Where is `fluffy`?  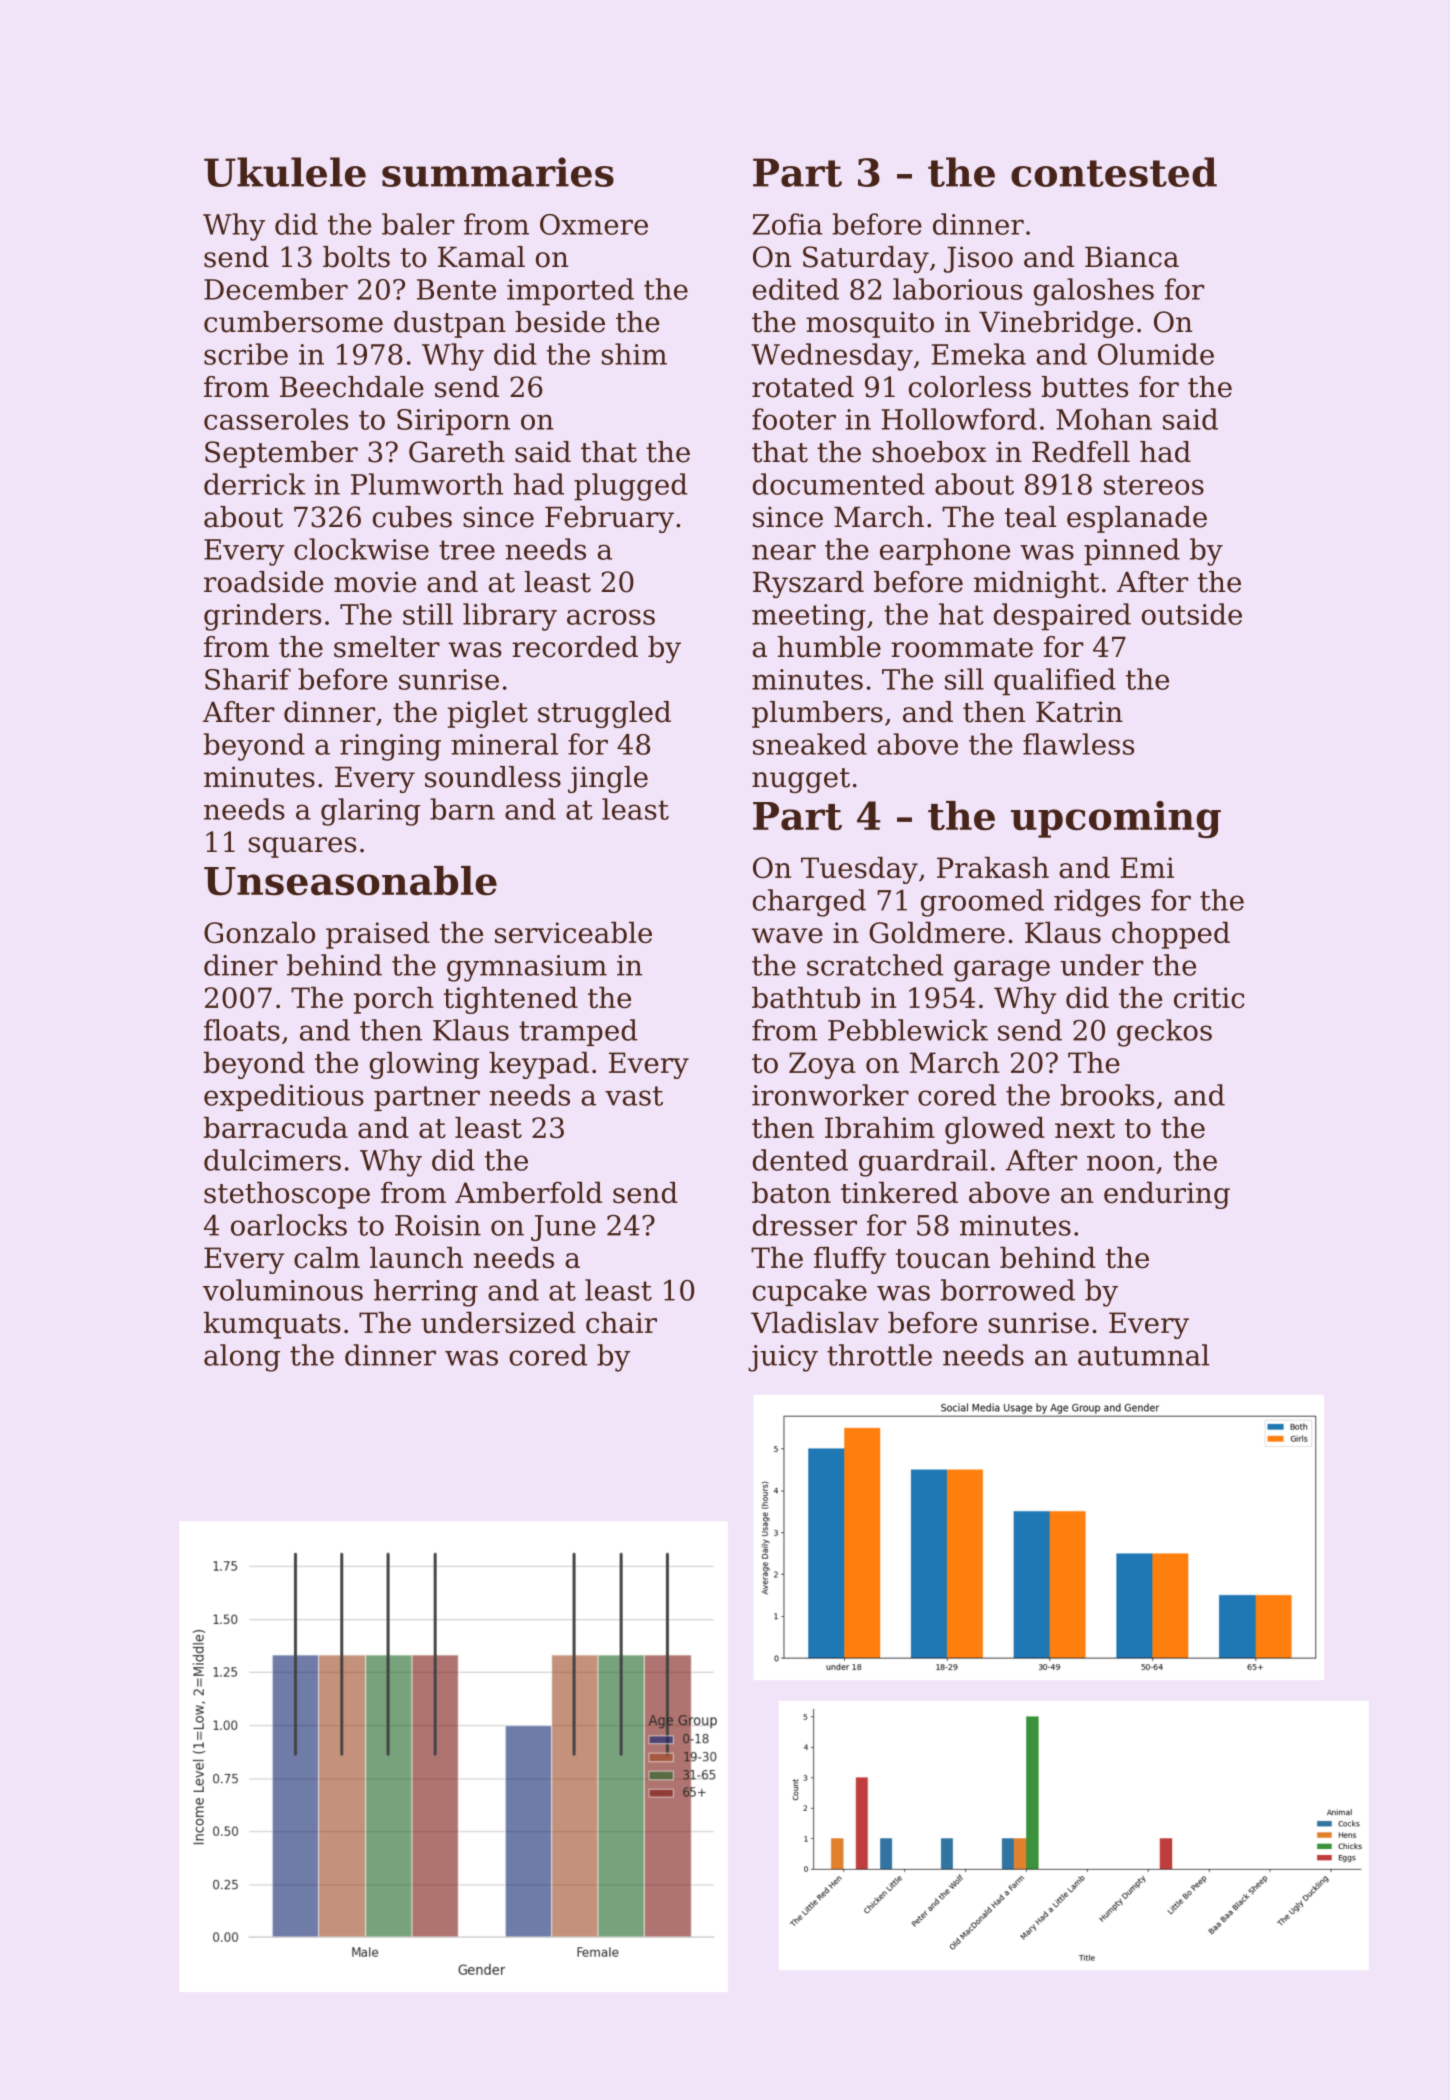 fluffy is located at coordinates (850, 1260).
